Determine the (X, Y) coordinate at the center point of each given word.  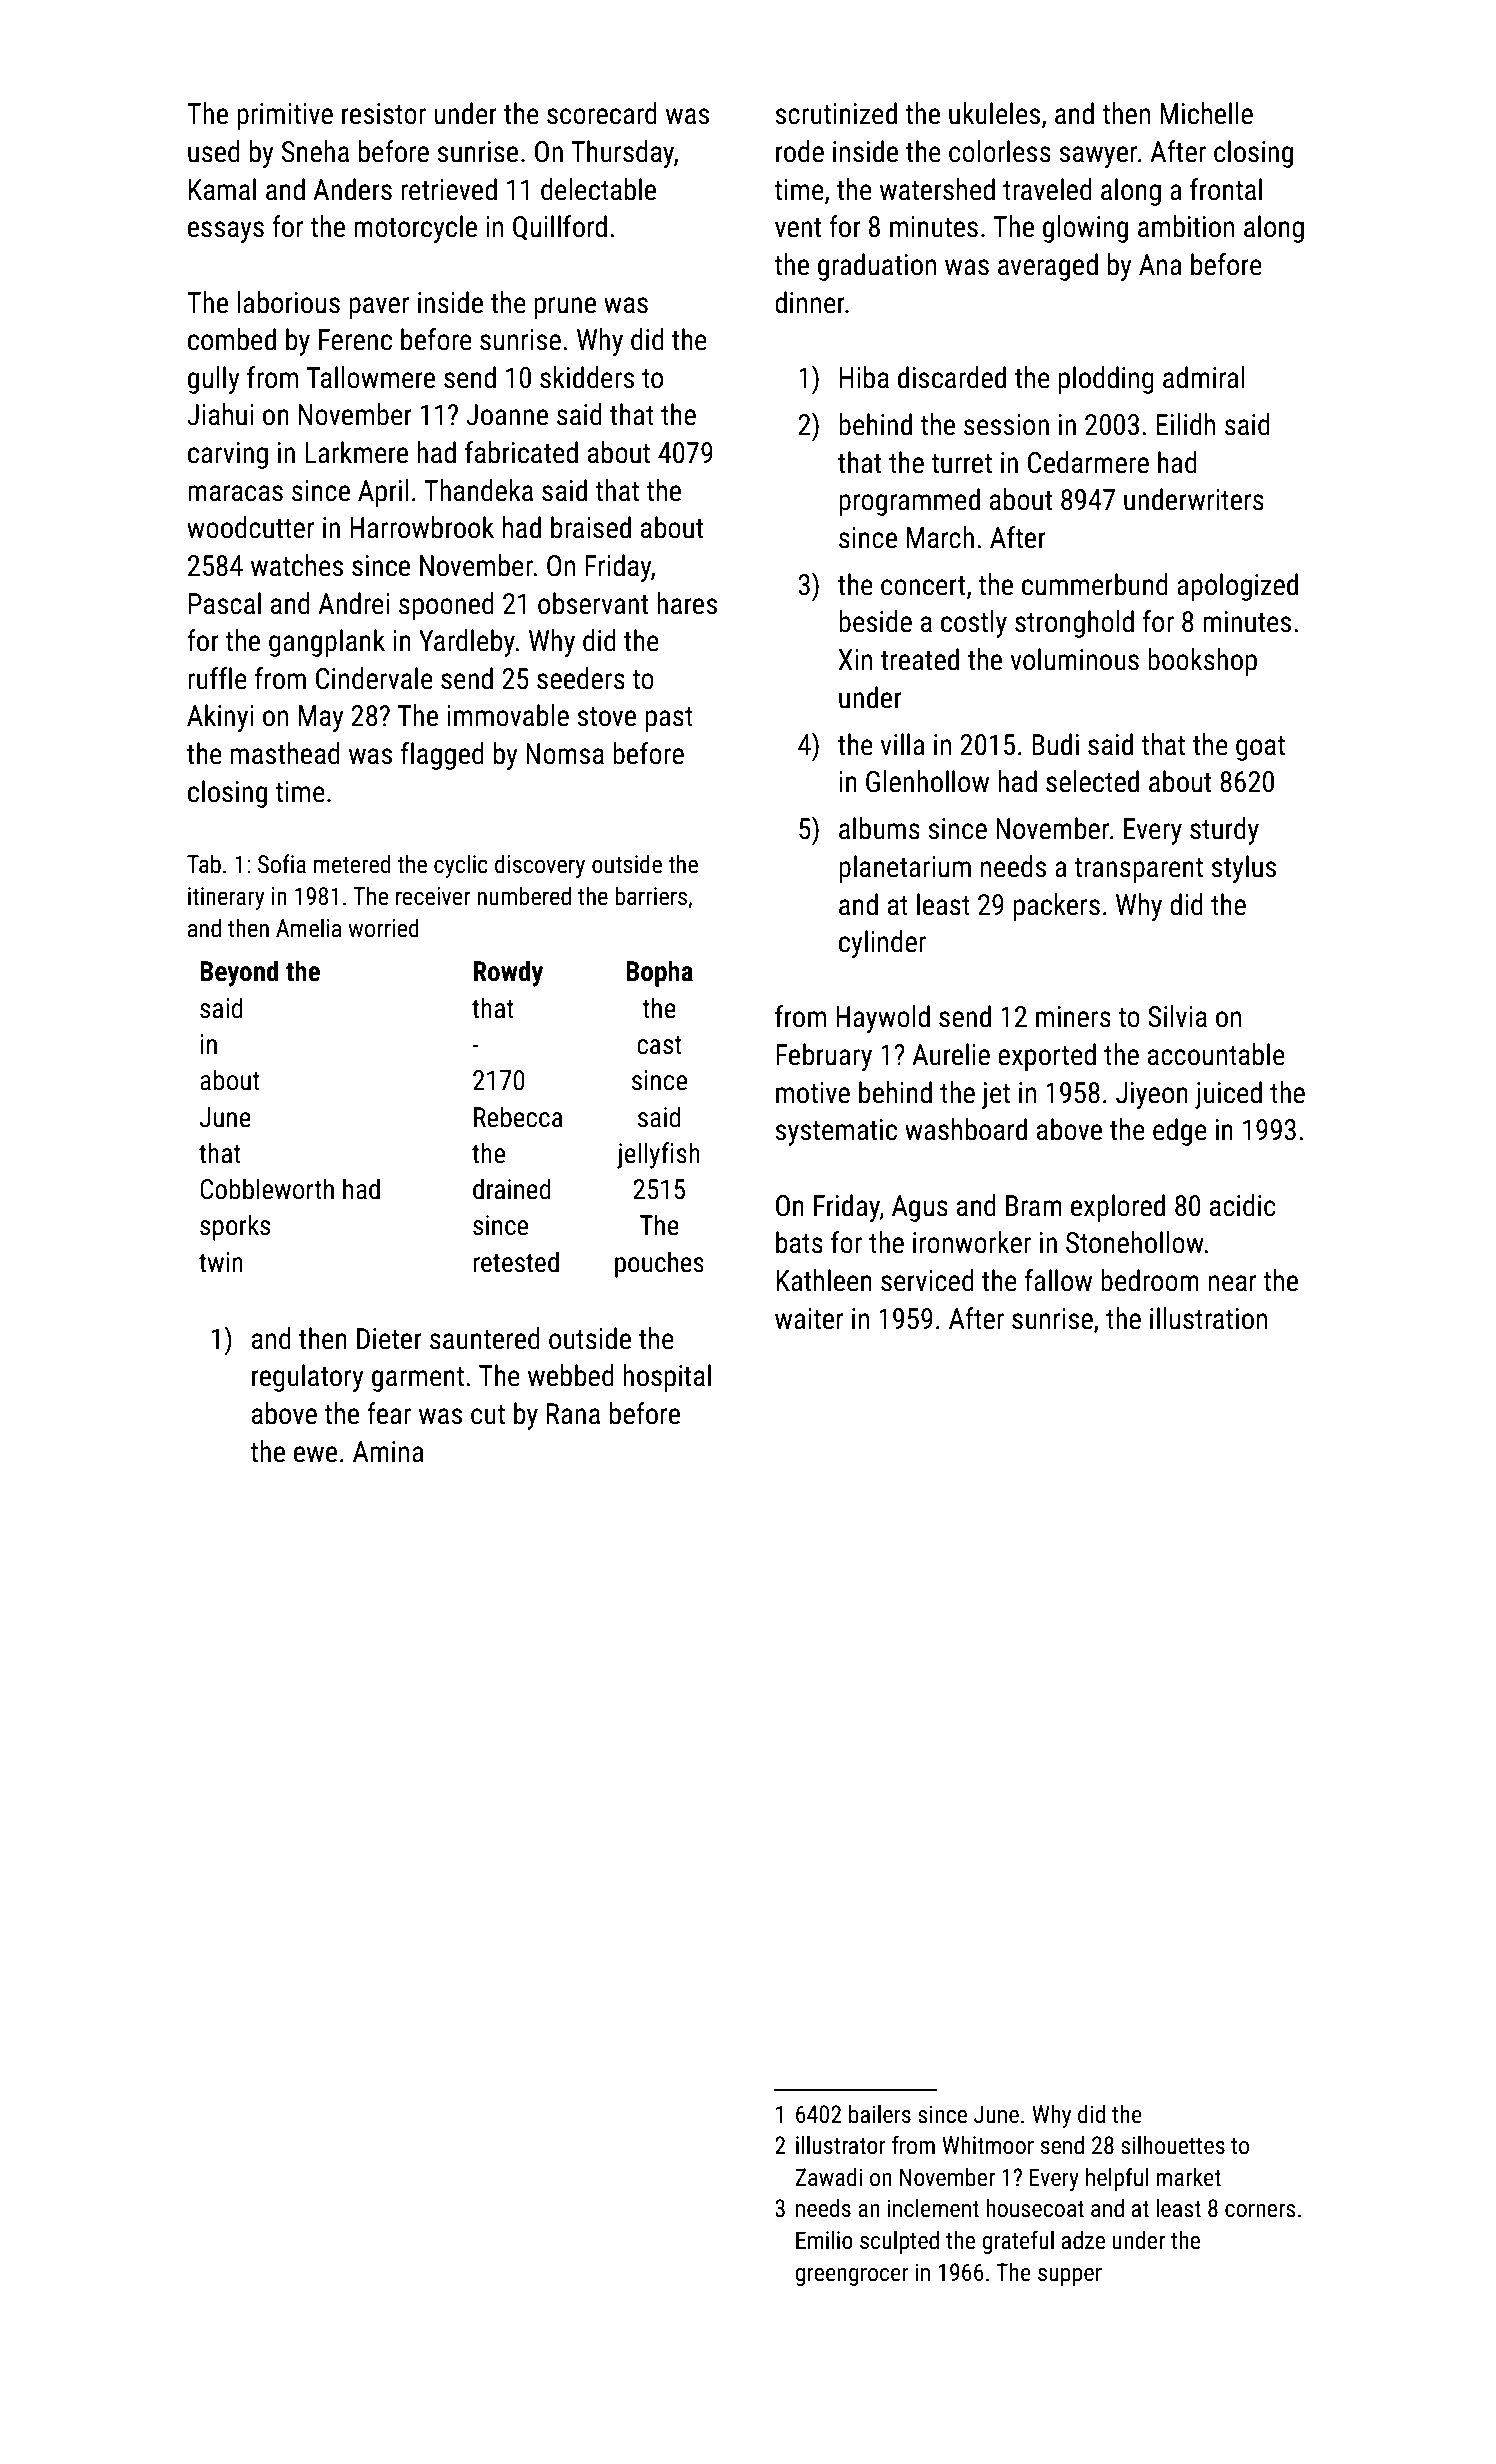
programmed (909, 502)
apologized (1237, 587)
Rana (573, 1414)
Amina (388, 1452)
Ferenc (355, 340)
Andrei (354, 603)
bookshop (1202, 662)
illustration (1208, 1318)
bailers (880, 2114)
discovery (540, 866)
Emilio (824, 2240)
